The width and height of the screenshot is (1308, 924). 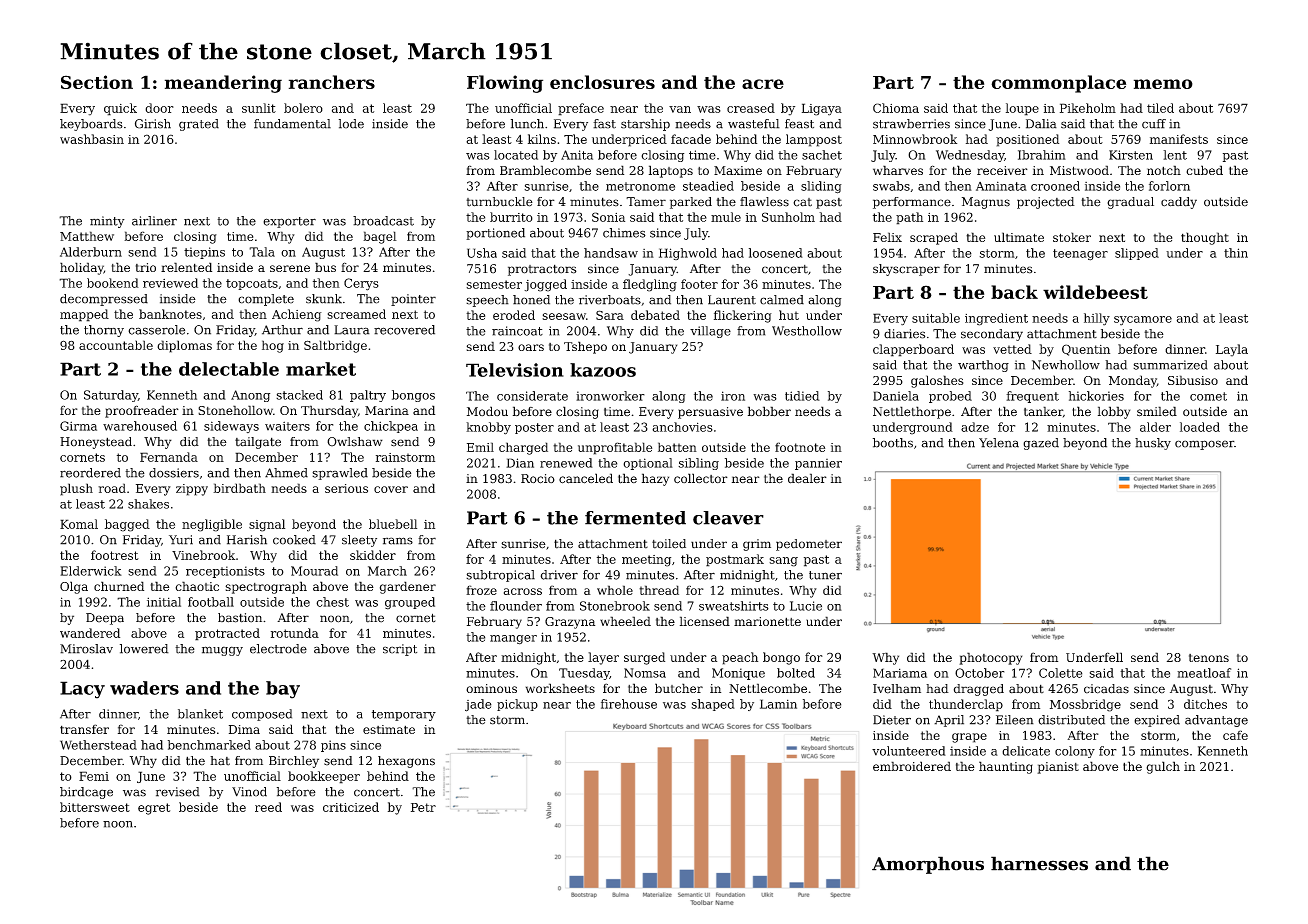 I want to click on acre, so click(x=763, y=84).
